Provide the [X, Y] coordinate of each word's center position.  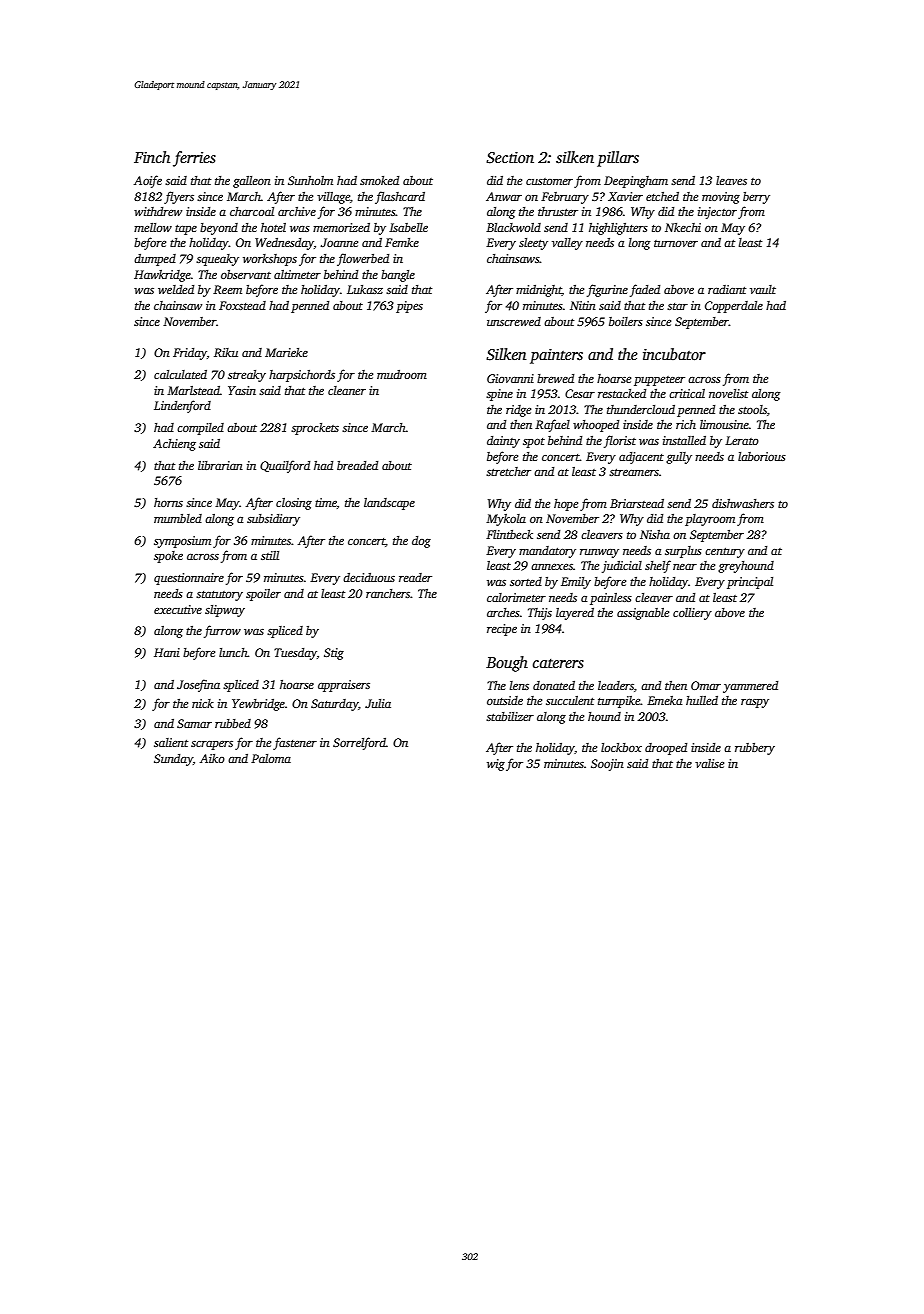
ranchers [388, 593]
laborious [762, 456]
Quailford [285, 466]
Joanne [339, 242]
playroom [710, 520]
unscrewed [514, 321]
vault [763, 289]
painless [611, 599]
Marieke [286, 352]
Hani [167, 652]
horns [168, 502]
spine [499, 395]
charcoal [252, 211]
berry [756, 198]
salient [171, 742]
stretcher [508, 471]
